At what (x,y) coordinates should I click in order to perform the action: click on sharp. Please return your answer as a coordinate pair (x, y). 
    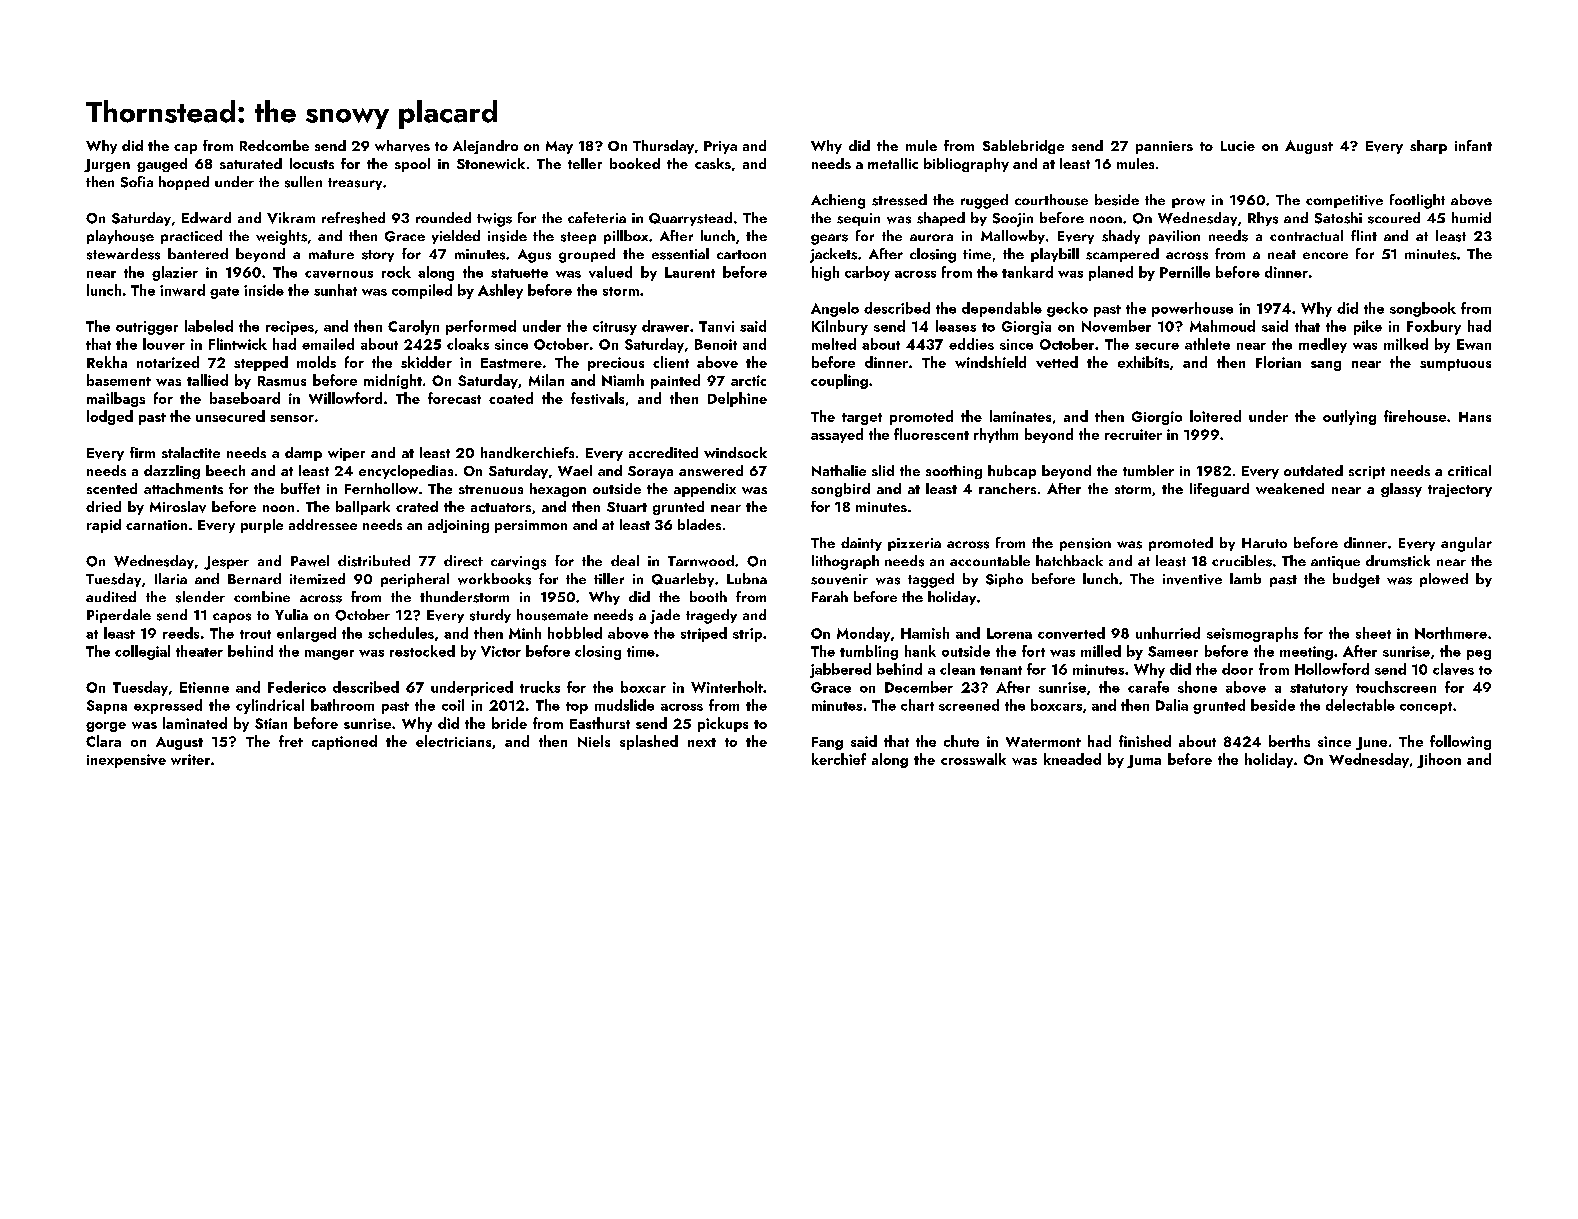
    Looking at the image, I should click on (1428, 147).
